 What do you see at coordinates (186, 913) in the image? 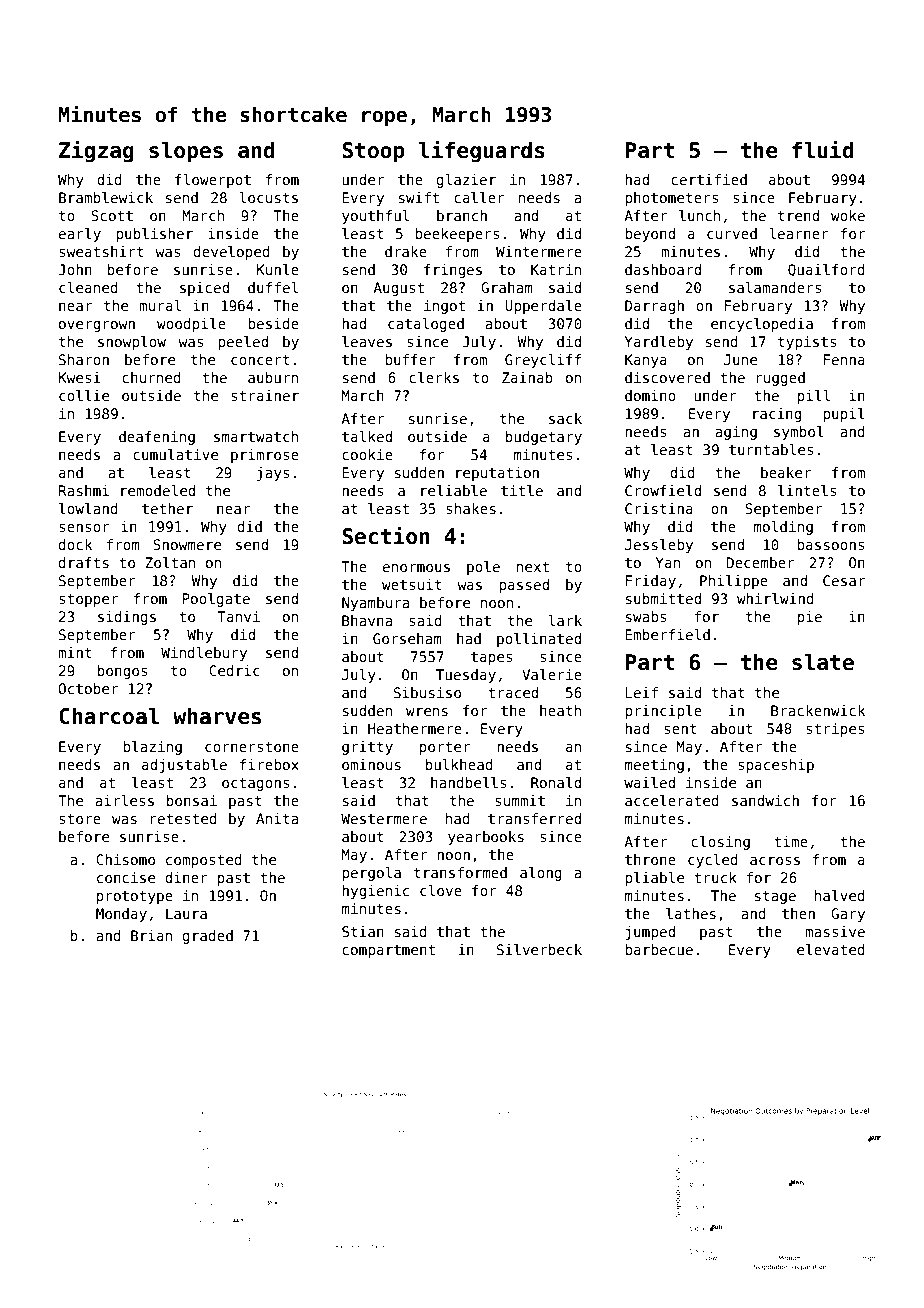
I see `Laura` at bounding box center [186, 913].
